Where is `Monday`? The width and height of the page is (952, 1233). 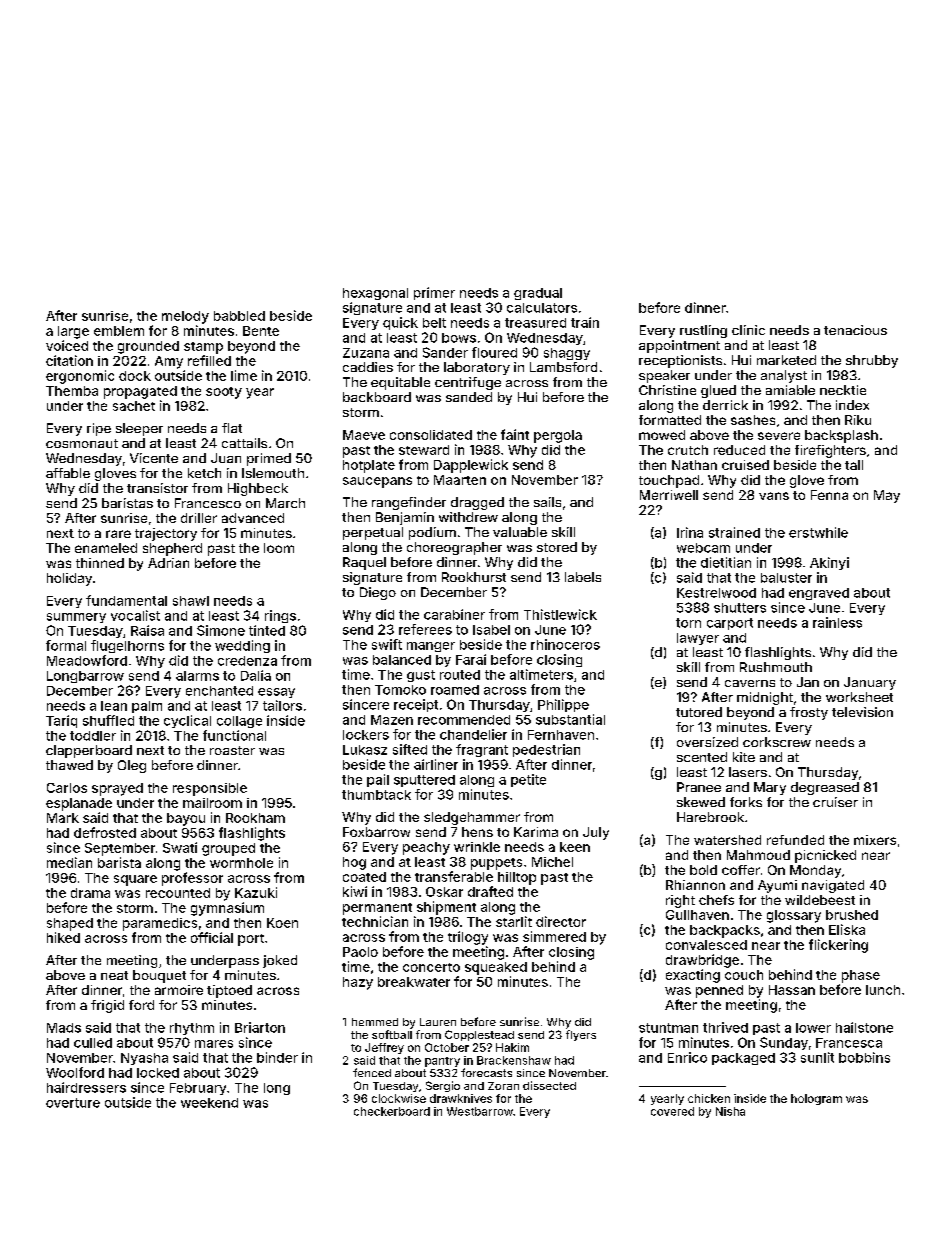 Monday is located at coordinates (815, 871).
